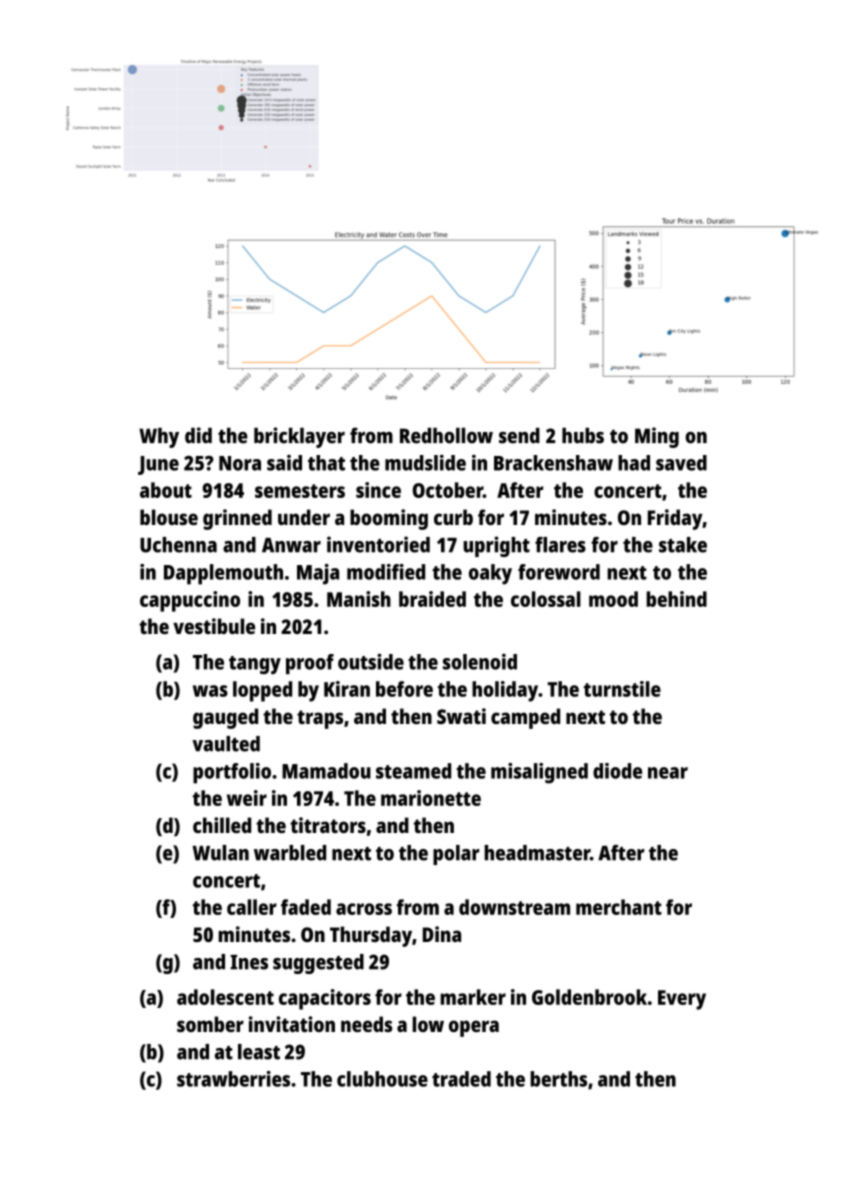  Describe the element at coordinates (619, 907) in the document. I see `merchant` at that location.
